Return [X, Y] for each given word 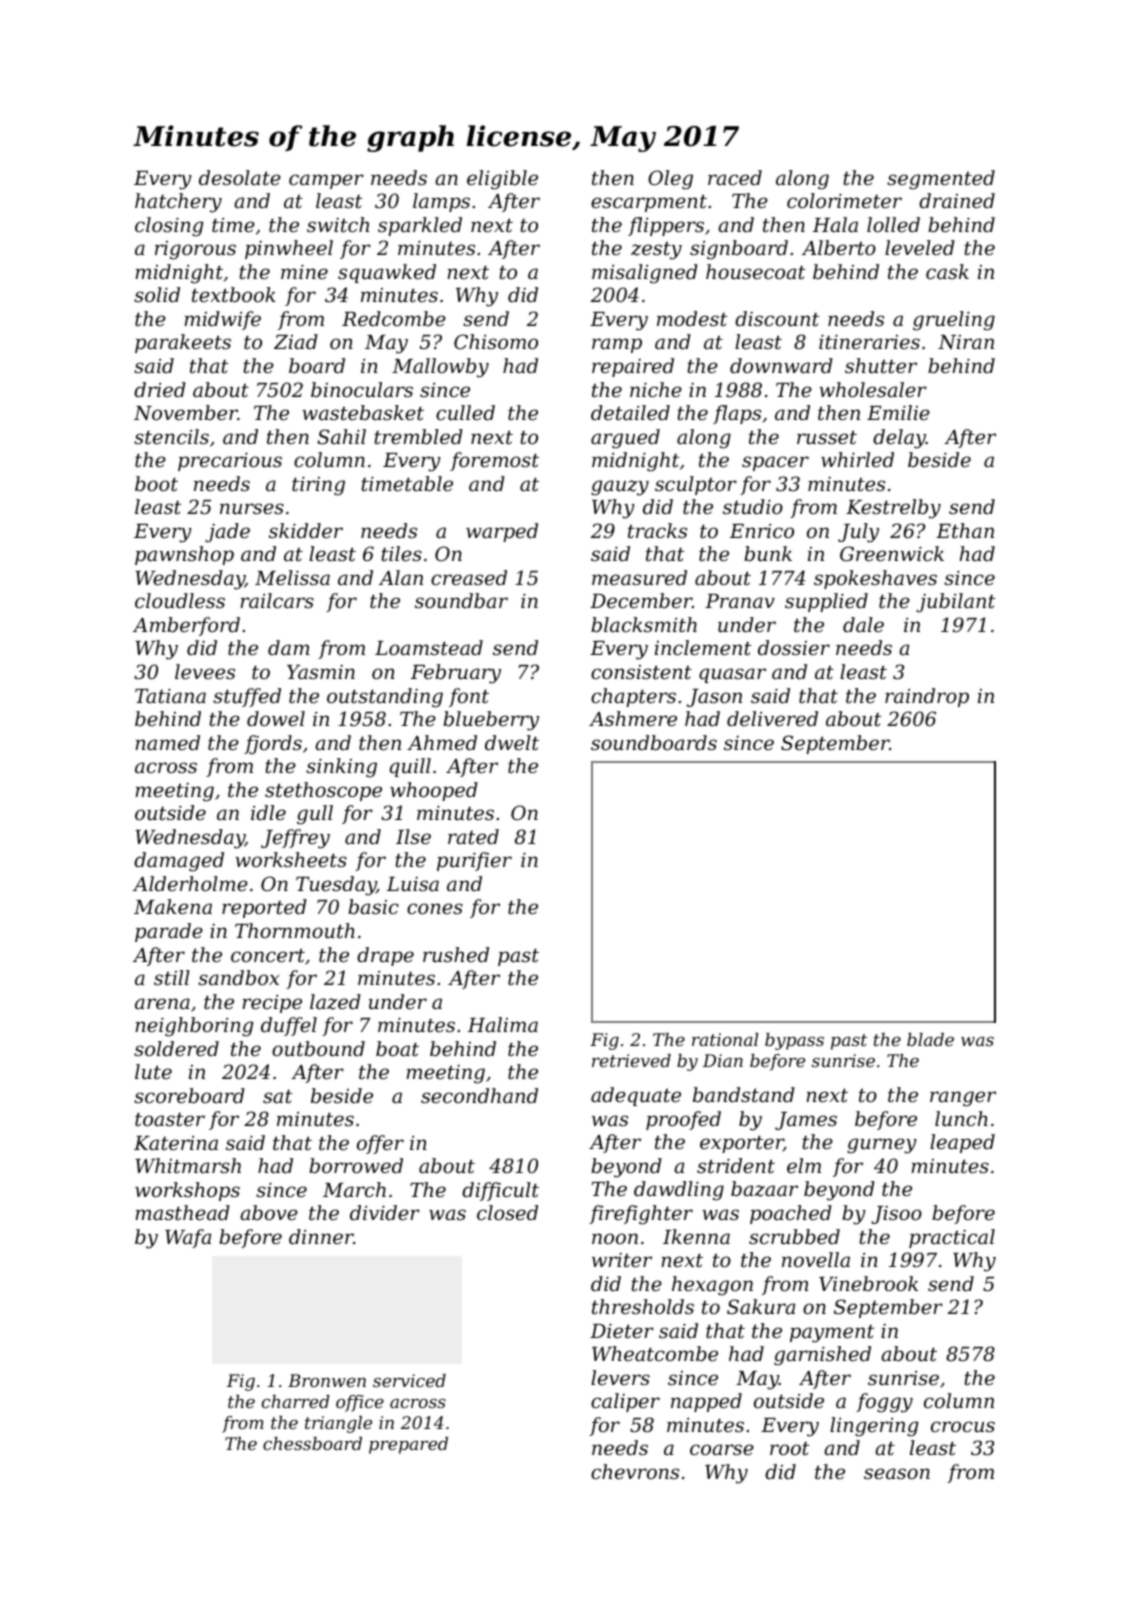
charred [296, 1401]
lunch [961, 1118]
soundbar [461, 600]
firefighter [641, 1215]
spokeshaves [875, 579]
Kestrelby [893, 509]
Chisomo [496, 341]
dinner [321, 1236]
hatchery [178, 203]
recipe [272, 1004]
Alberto [839, 247]
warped [502, 532]
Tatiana [170, 695]
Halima [503, 1024]
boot [156, 483]
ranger [963, 1099]
